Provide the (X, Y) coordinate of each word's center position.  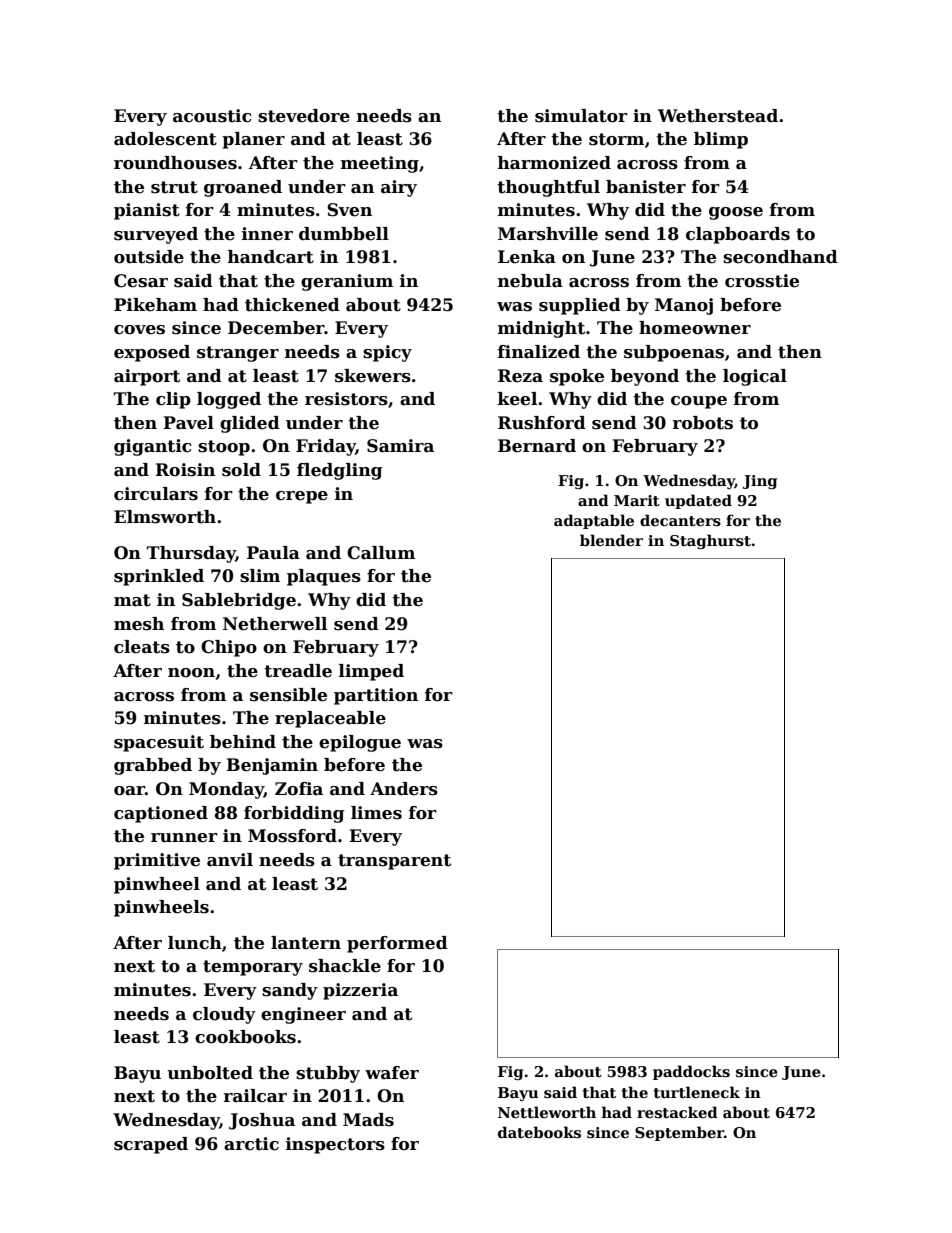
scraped (151, 1145)
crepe (302, 497)
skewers (373, 376)
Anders (404, 789)
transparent (394, 862)
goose (736, 213)
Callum (381, 553)
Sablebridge (239, 601)
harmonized (554, 163)
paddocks (691, 1072)
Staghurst (710, 541)
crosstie (762, 281)
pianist (147, 211)
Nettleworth (547, 1112)
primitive (157, 861)
